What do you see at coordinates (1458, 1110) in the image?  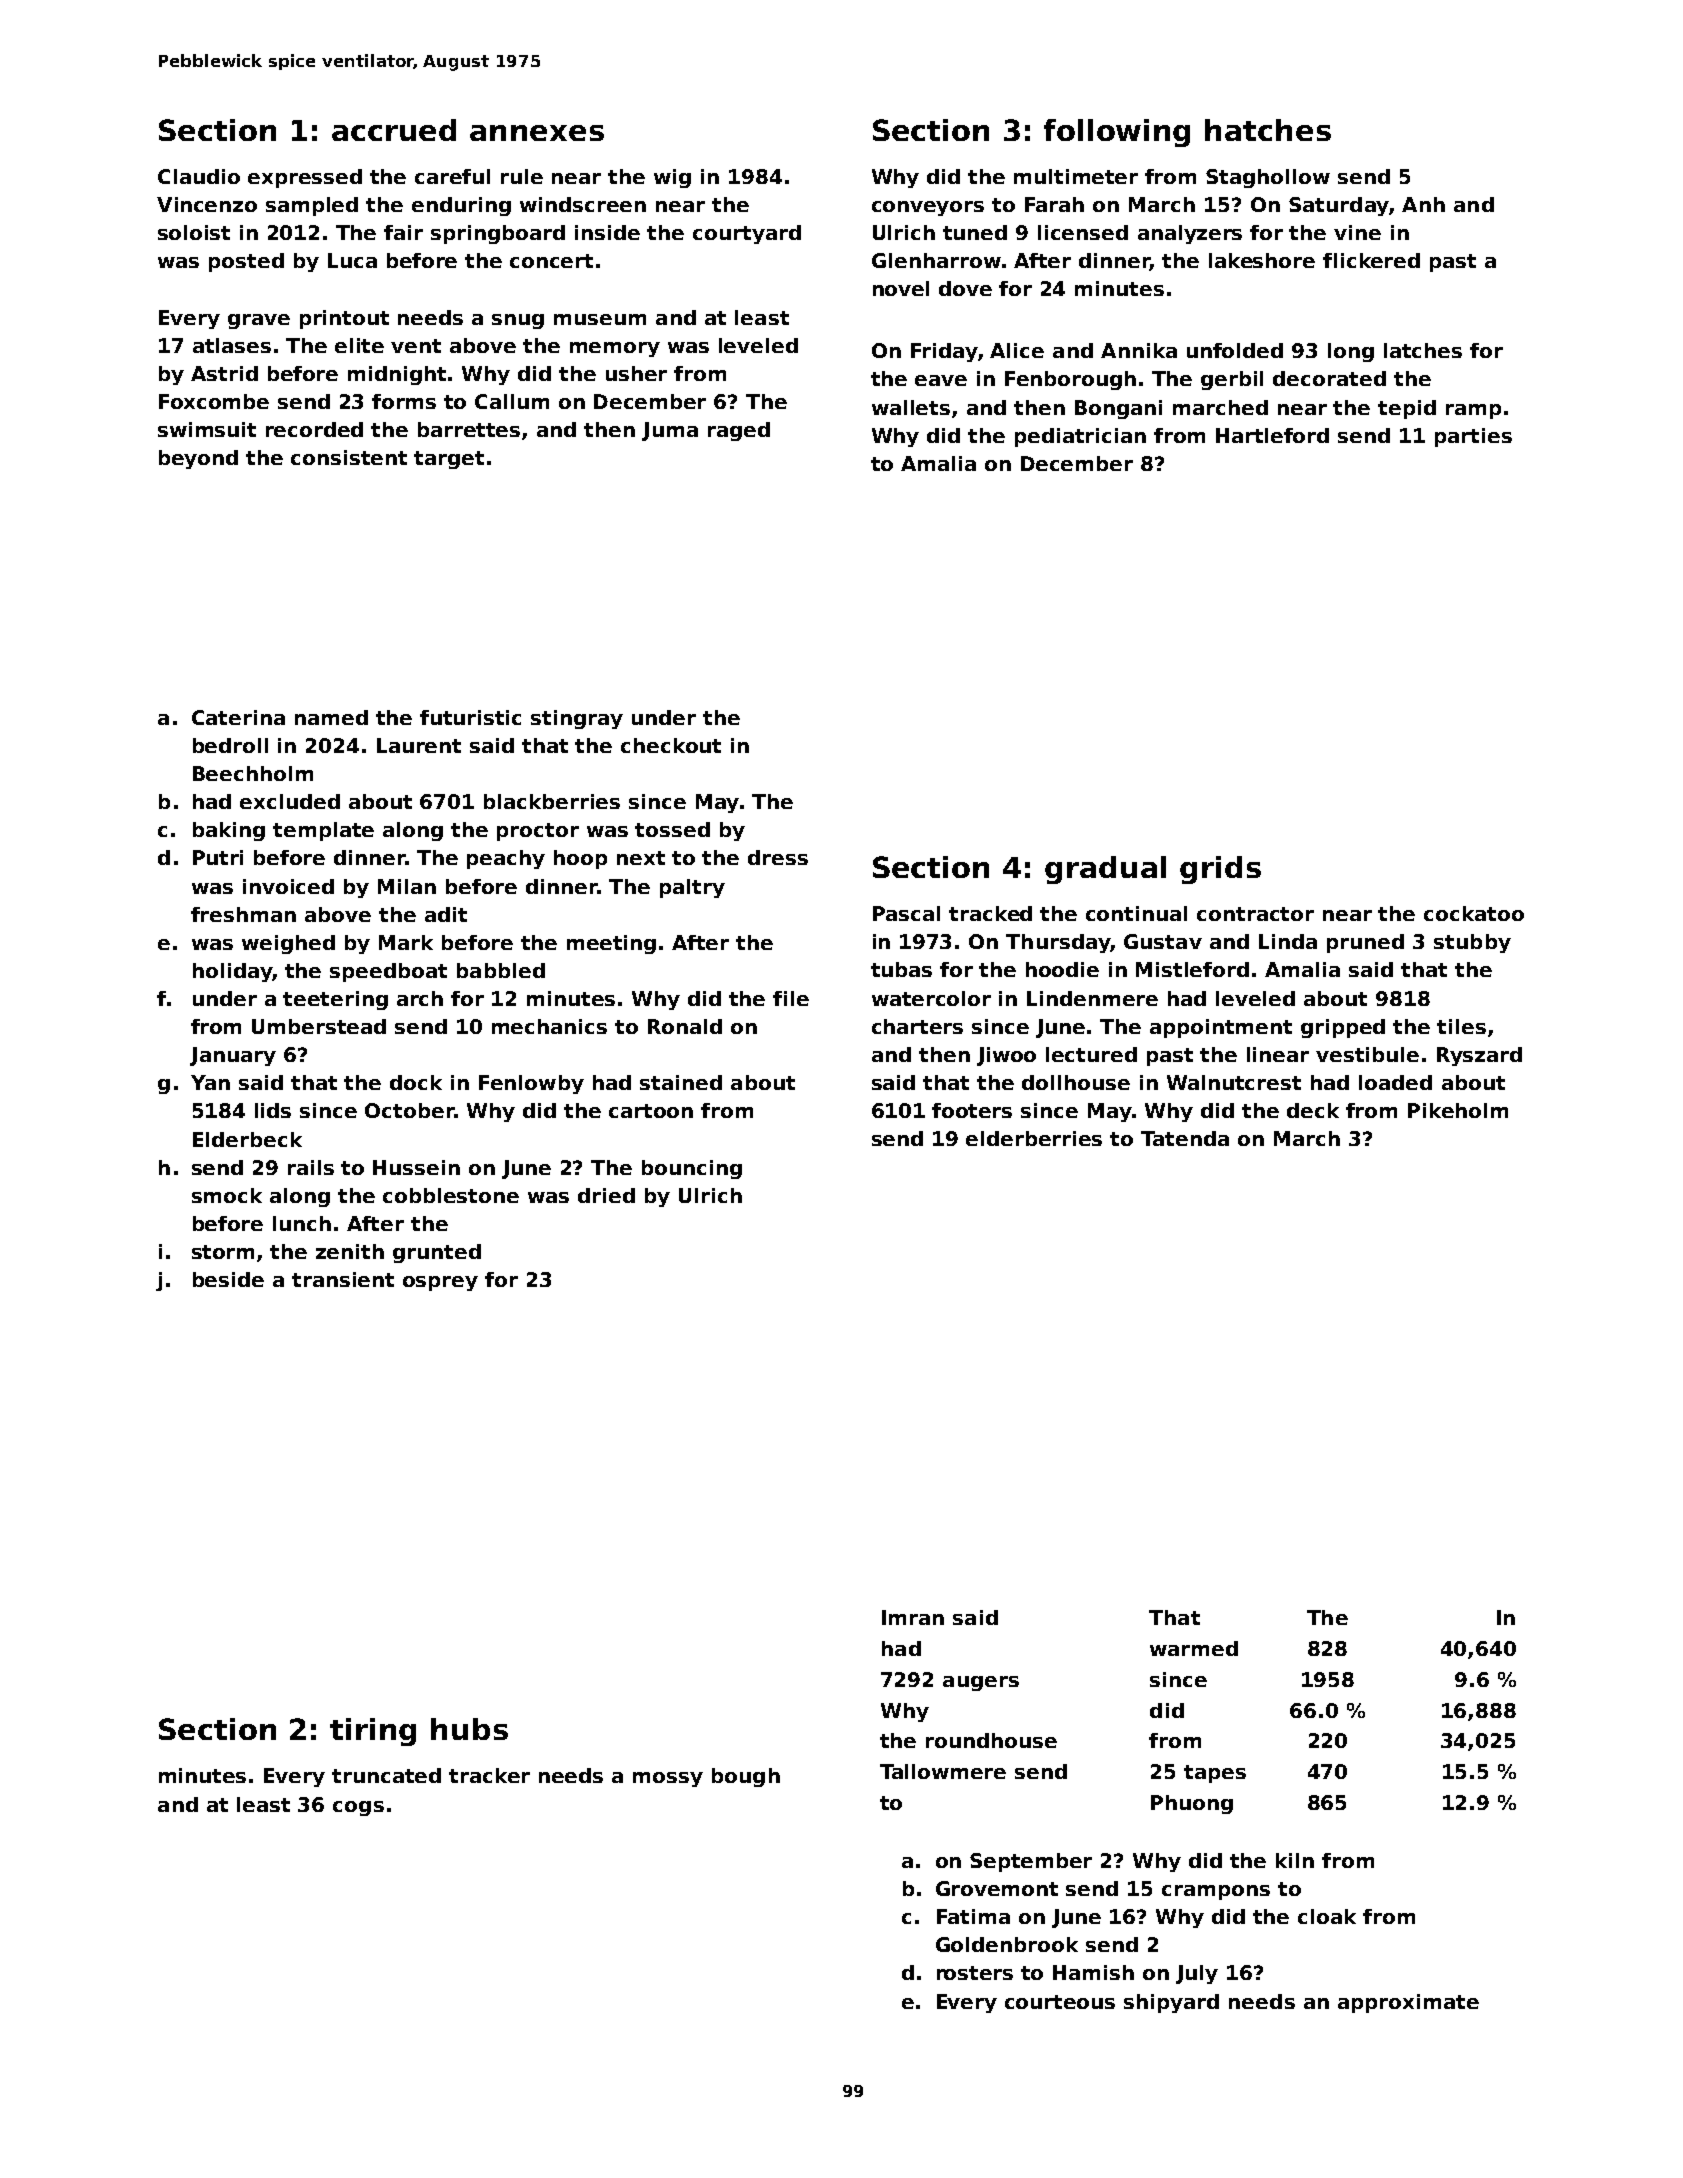 I see `Pikeholm` at bounding box center [1458, 1110].
